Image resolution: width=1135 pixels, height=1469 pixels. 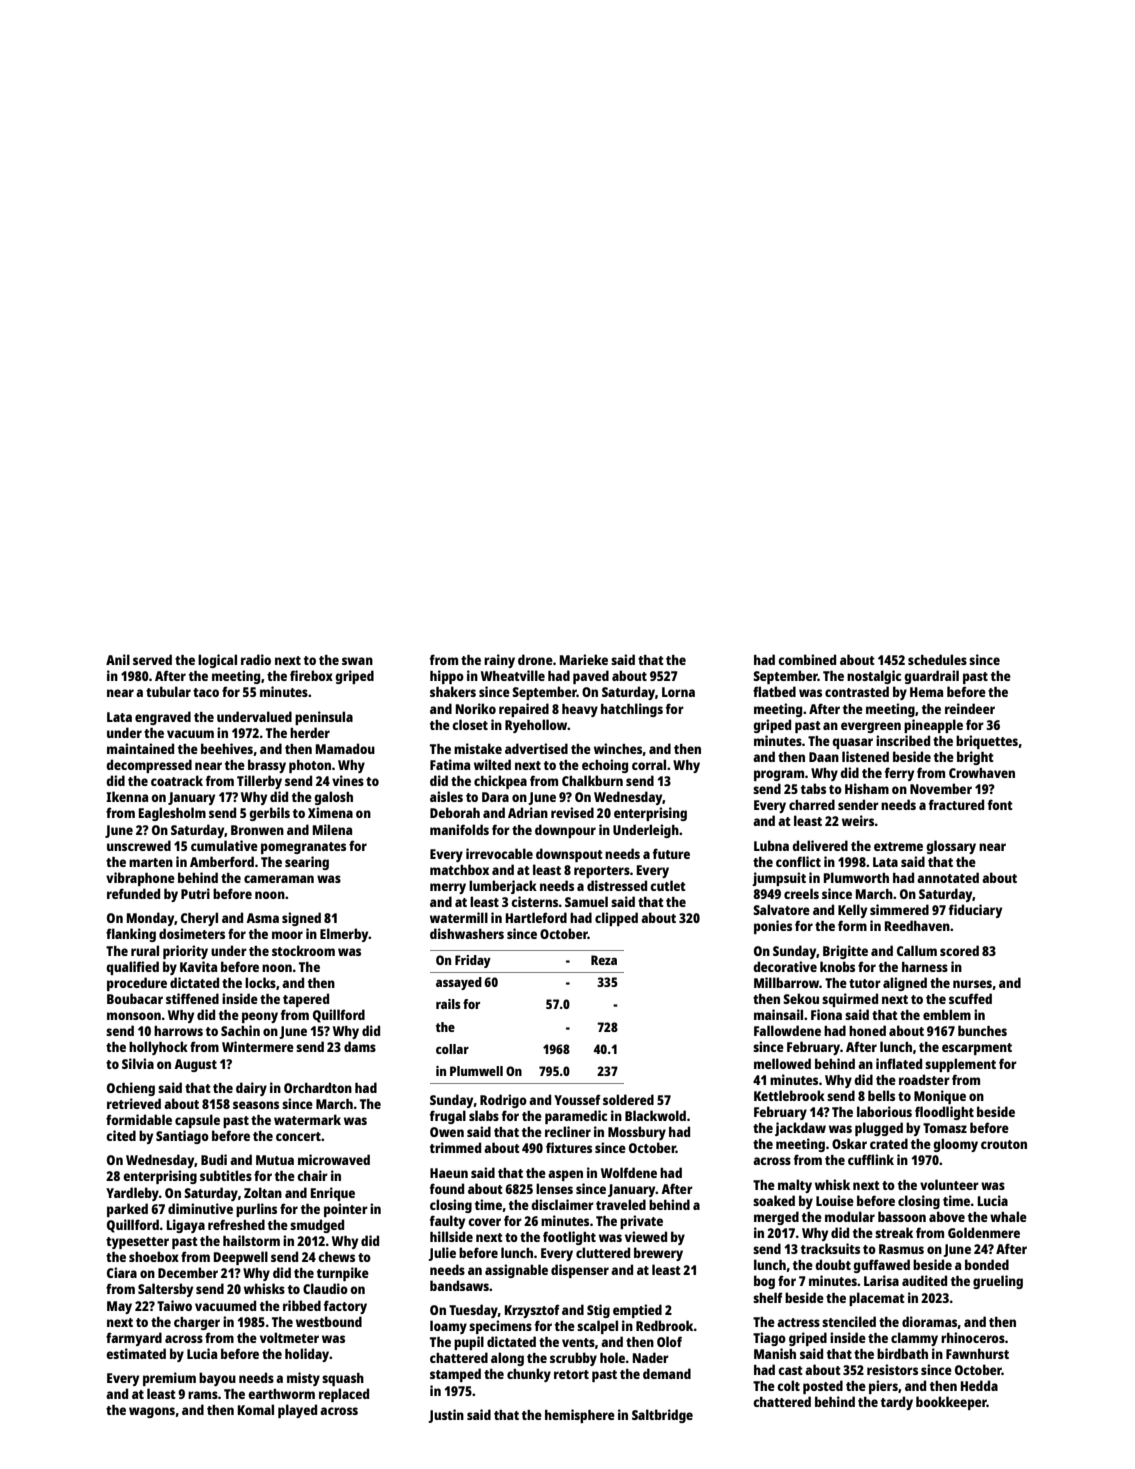 What do you see at coordinates (884, 1111) in the screenshot?
I see `laborious` at bounding box center [884, 1111].
